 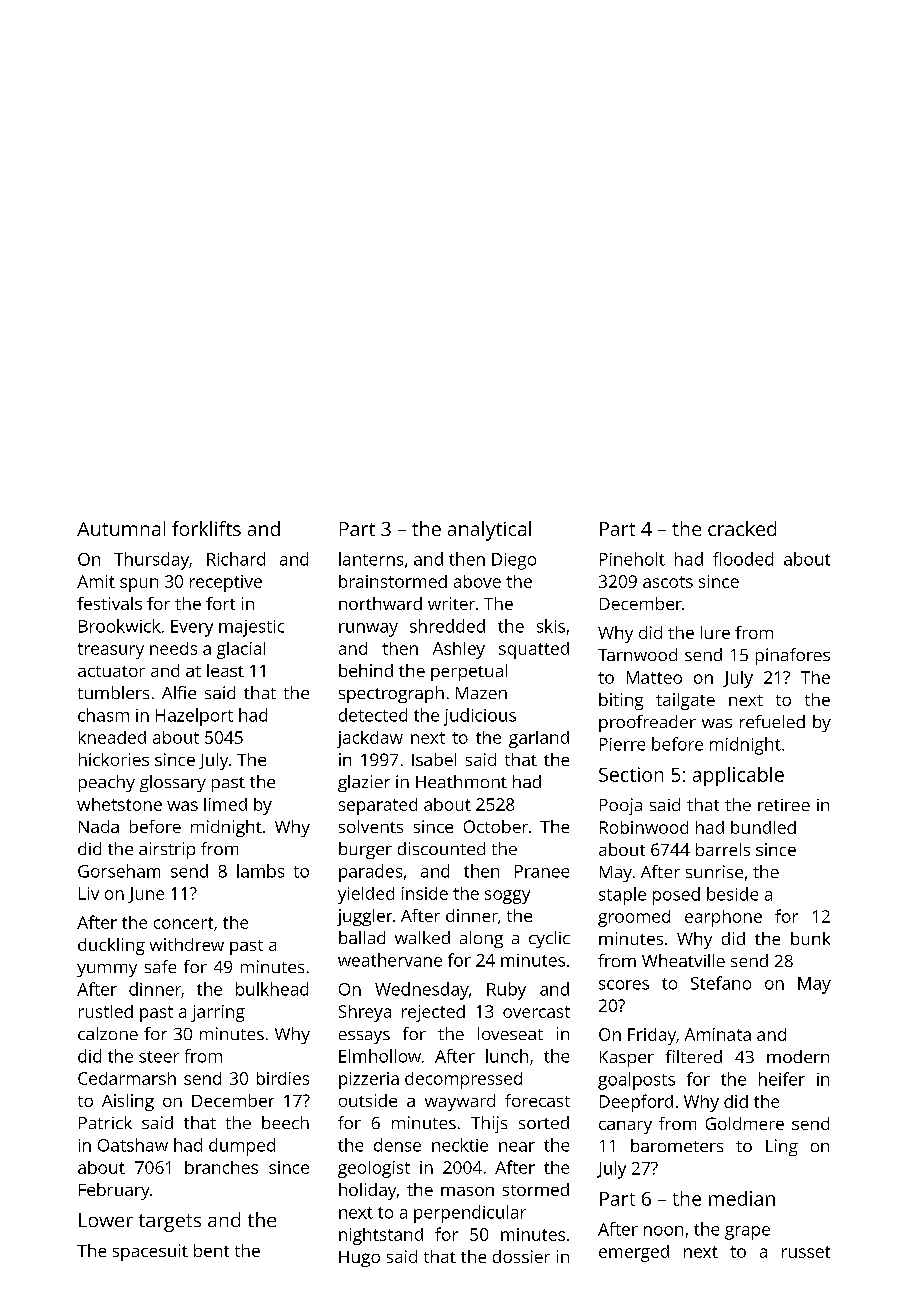 What do you see at coordinates (624, 985) in the image?
I see `scores` at bounding box center [624, 985].
